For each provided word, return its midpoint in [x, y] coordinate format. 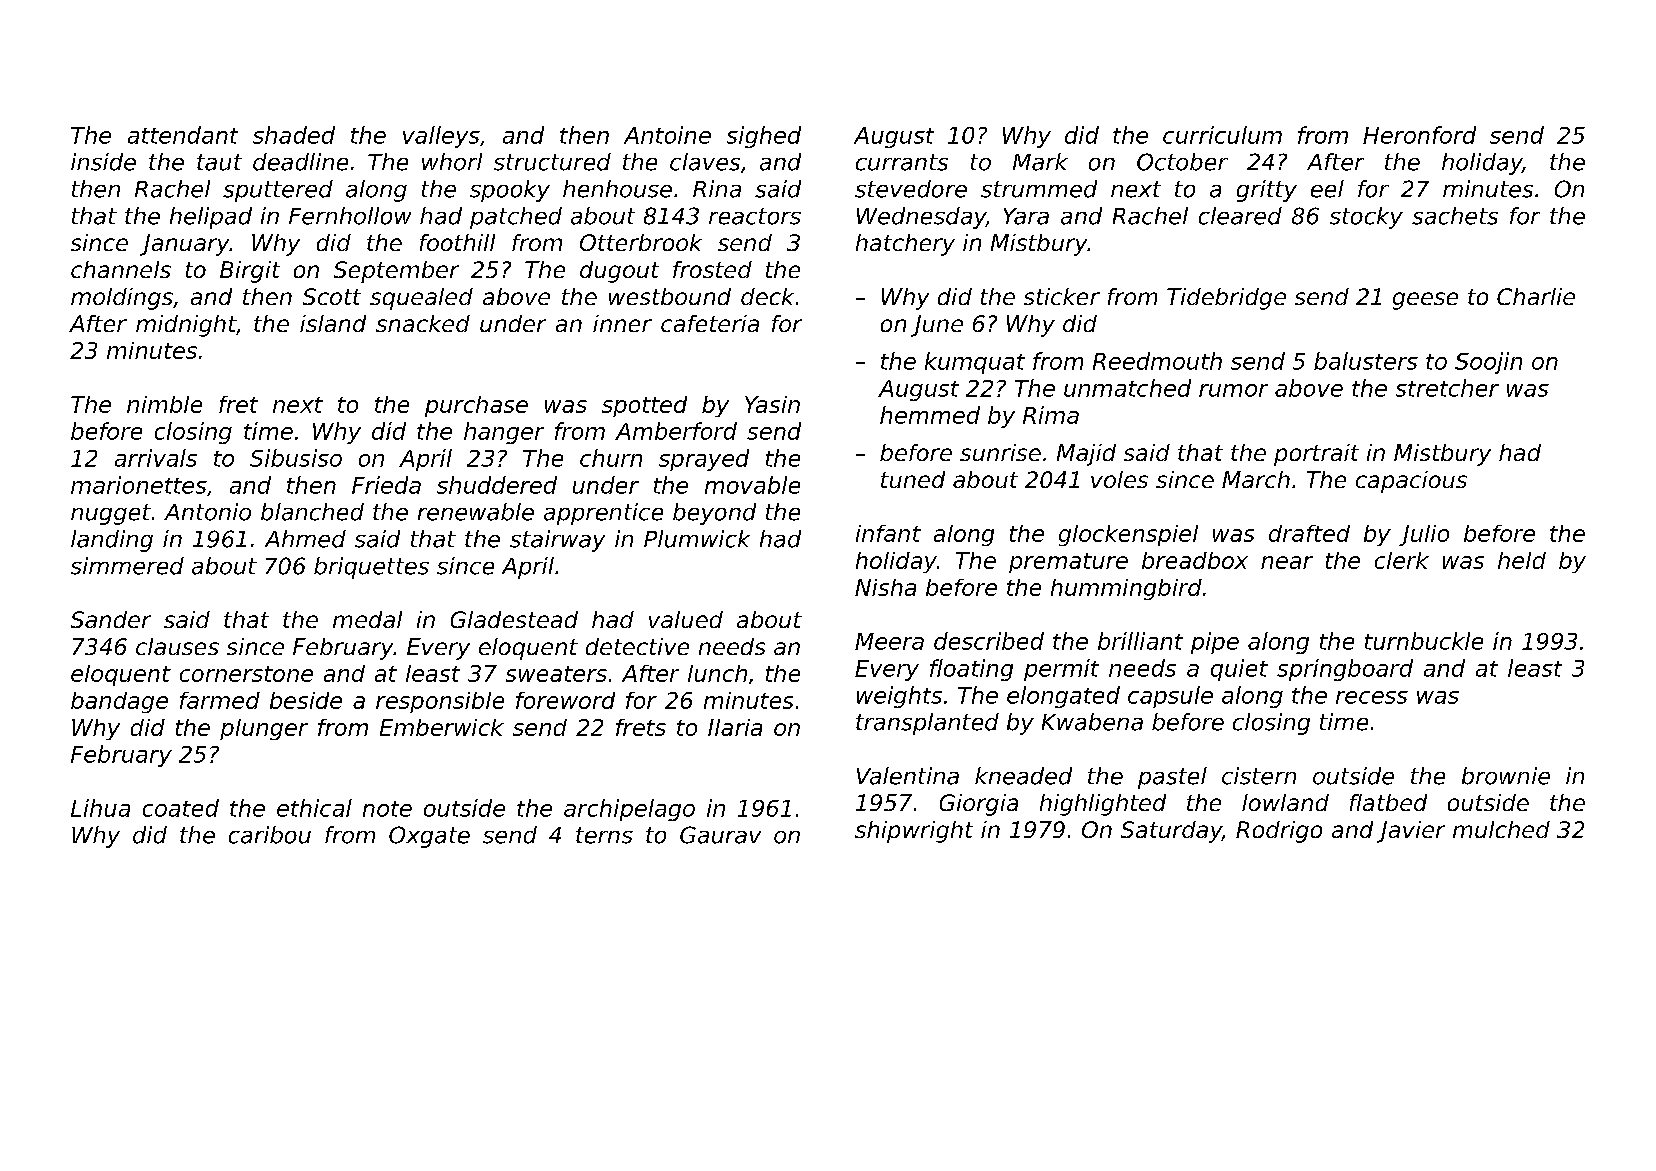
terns [604, 835]
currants [902, 162]
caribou [270, 835]
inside [103, 162]
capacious [1411, 482]
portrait [1316, 455]
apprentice [603, 514]
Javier [1411, 832]
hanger [504, 433]
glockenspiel [1128, 535]
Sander [111, 619]
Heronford [1419, 135]
